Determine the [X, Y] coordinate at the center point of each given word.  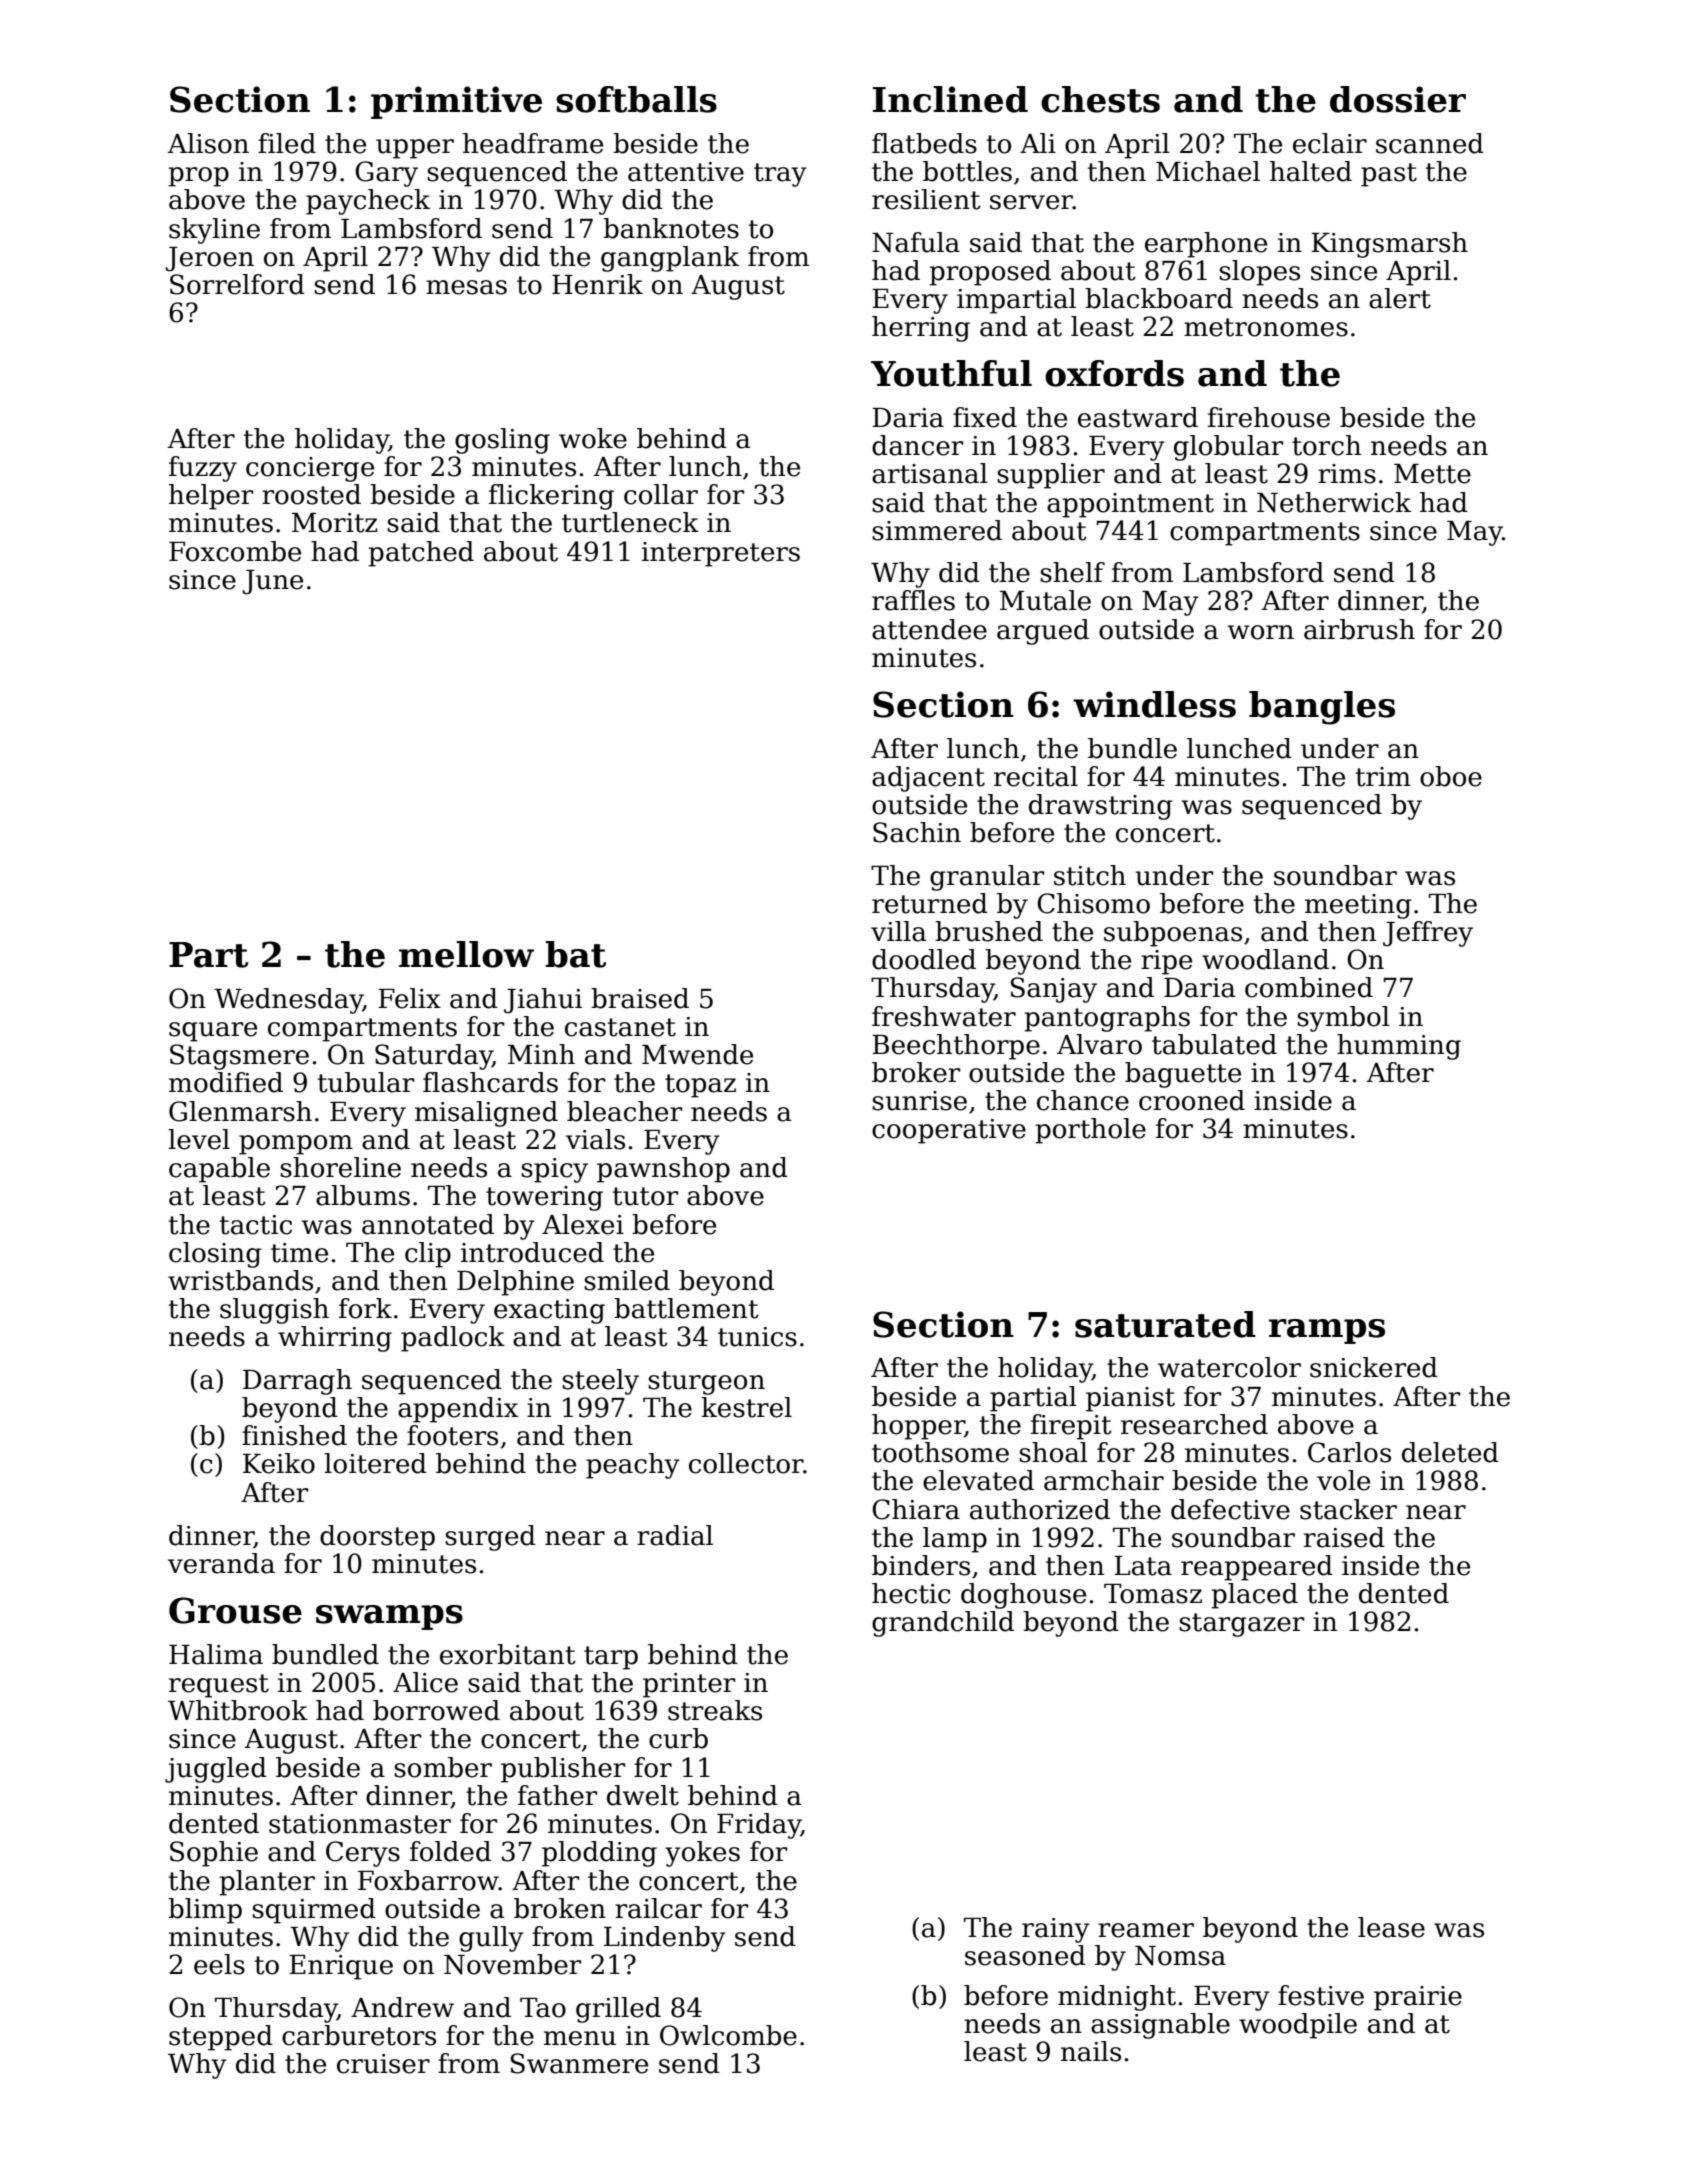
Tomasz [1153, 1594]
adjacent [928, 779]
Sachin [917, 832]
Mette [1432, 474]
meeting [1358, 906]
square [213, 1032]
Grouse [235, 1610]
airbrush [1359, 629]
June [272, 582]
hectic [911, 1593]
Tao [543, 2008]
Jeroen [209, 259]
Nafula [916, 242]
